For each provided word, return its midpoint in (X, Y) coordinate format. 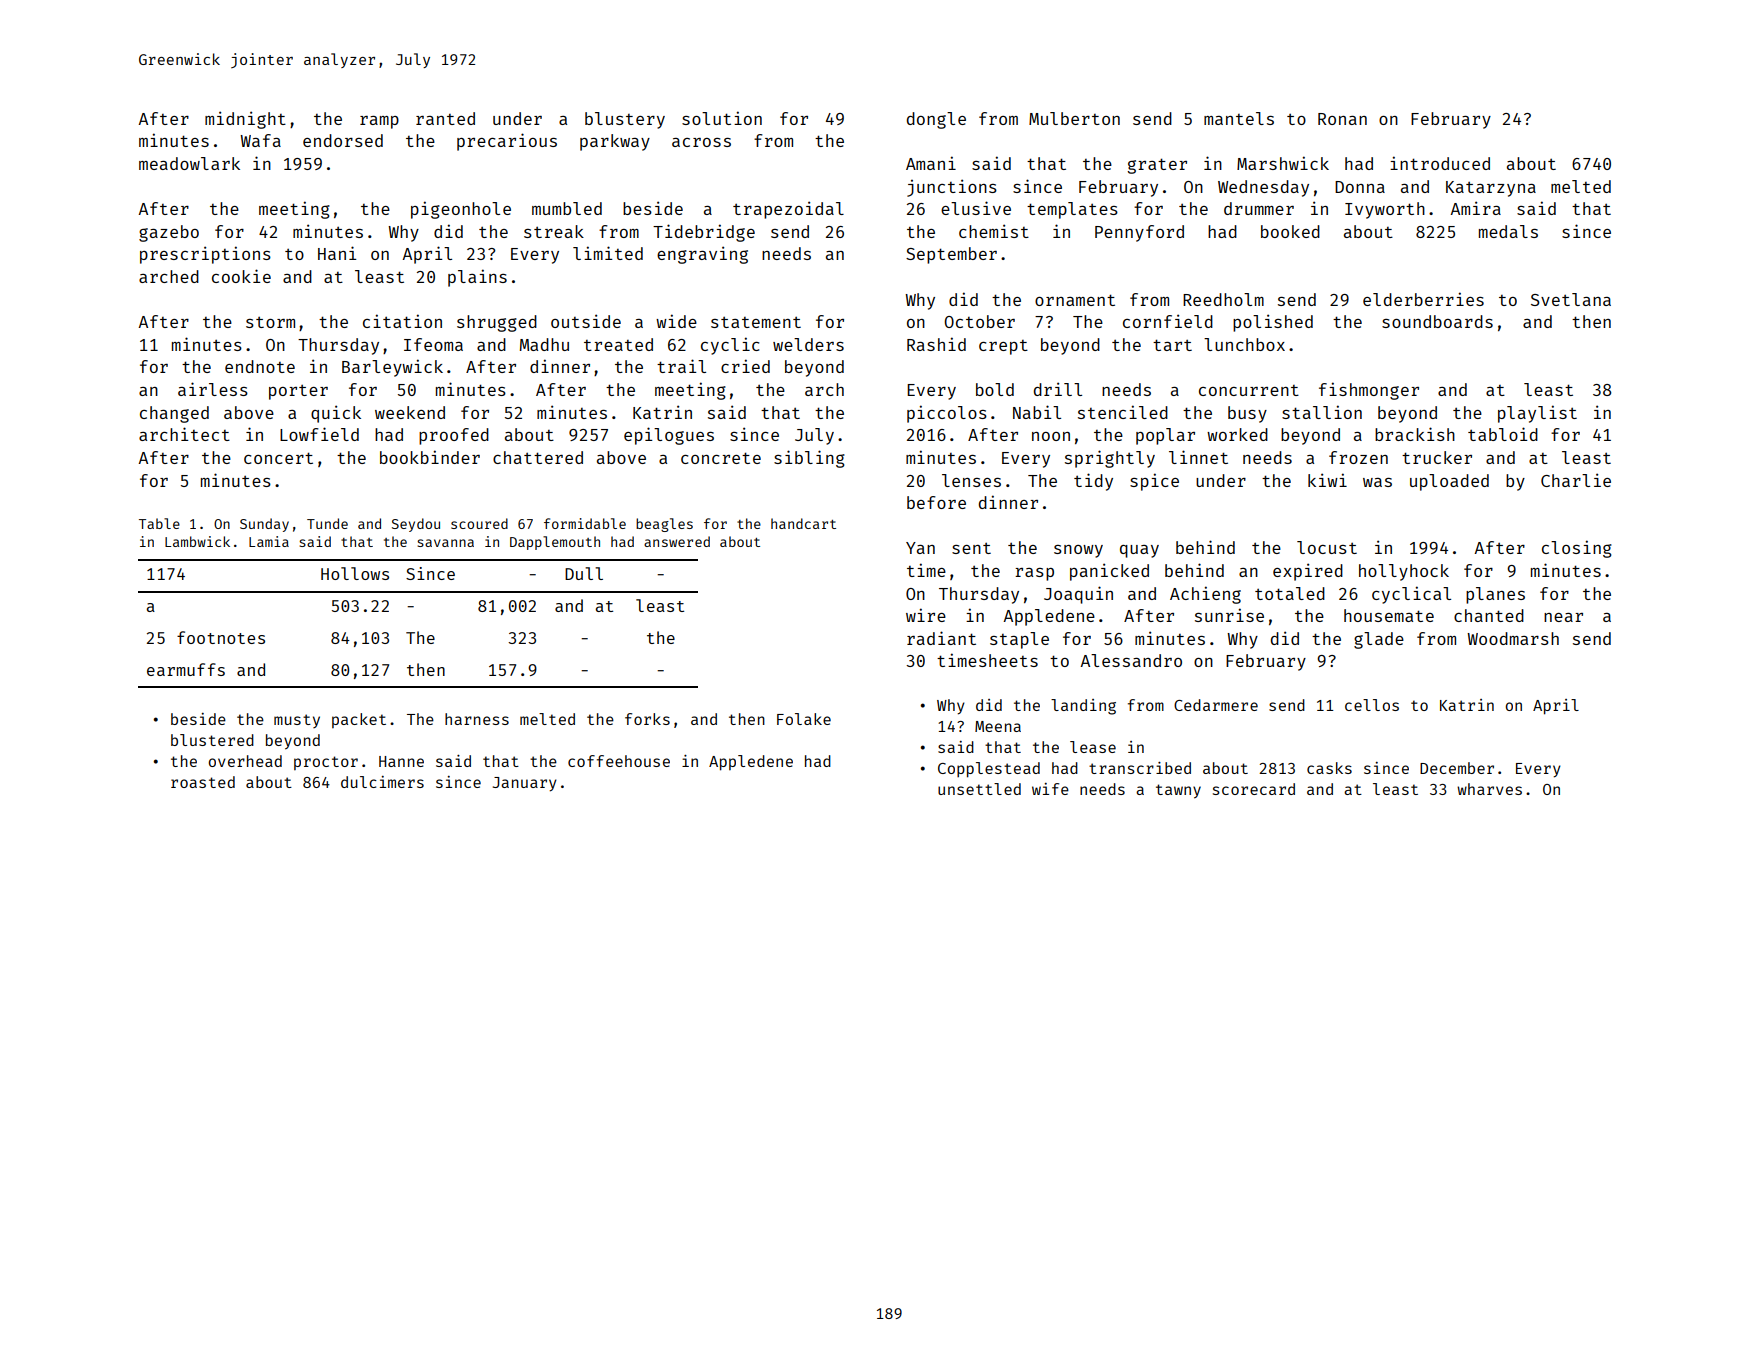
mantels (1239, 118)
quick (336, 414)
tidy (1093, 482)
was (1377, 482)
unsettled (979, 789)
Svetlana (1571, 299)
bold (995, 389)
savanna (445, 543)
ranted (445, 118)
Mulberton (1074, 118)
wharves (1489, 789)
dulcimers (382, 782)
